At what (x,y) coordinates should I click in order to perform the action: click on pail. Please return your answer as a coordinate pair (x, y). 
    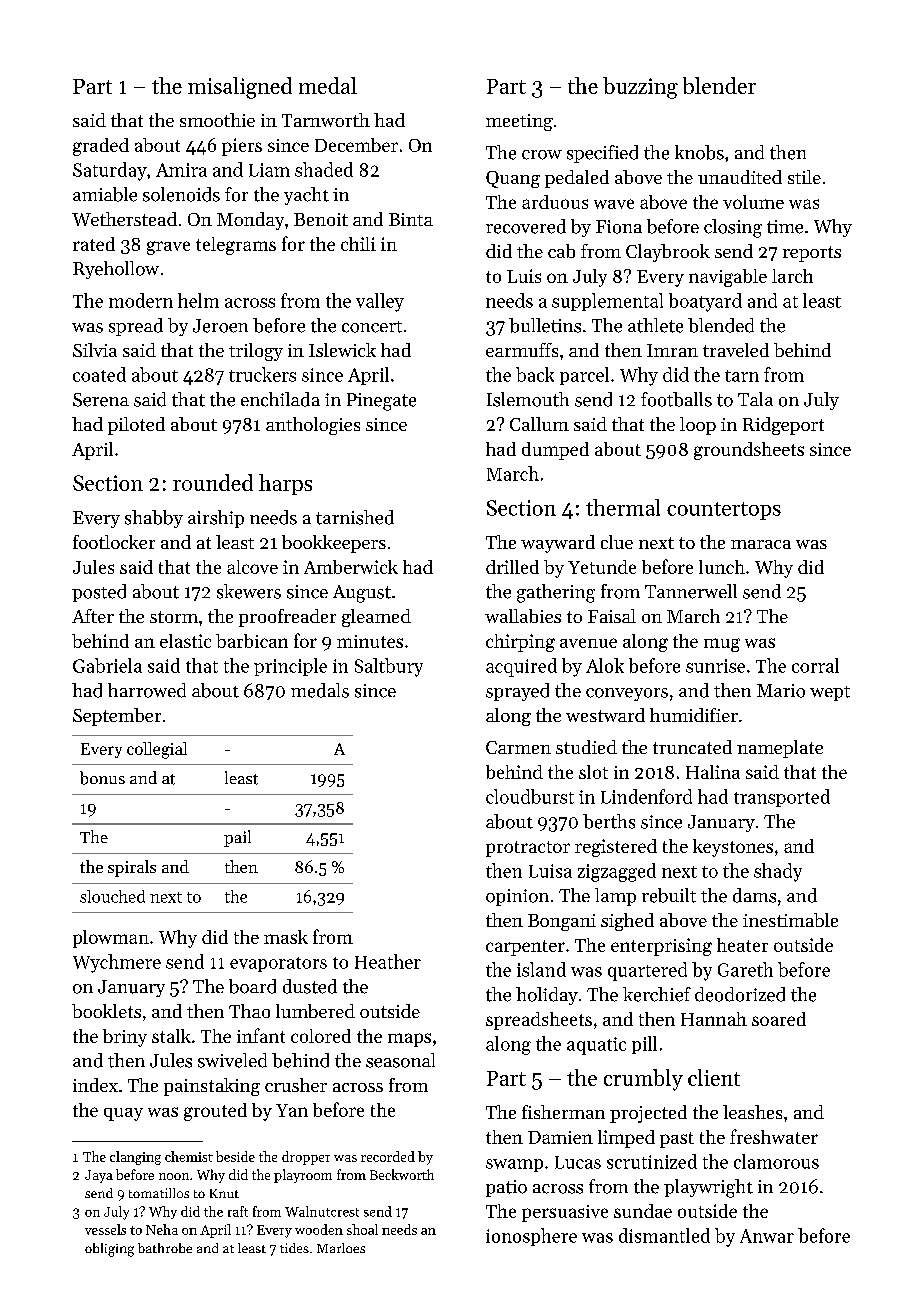
    Looking at the image, I should click on (237, 838).
